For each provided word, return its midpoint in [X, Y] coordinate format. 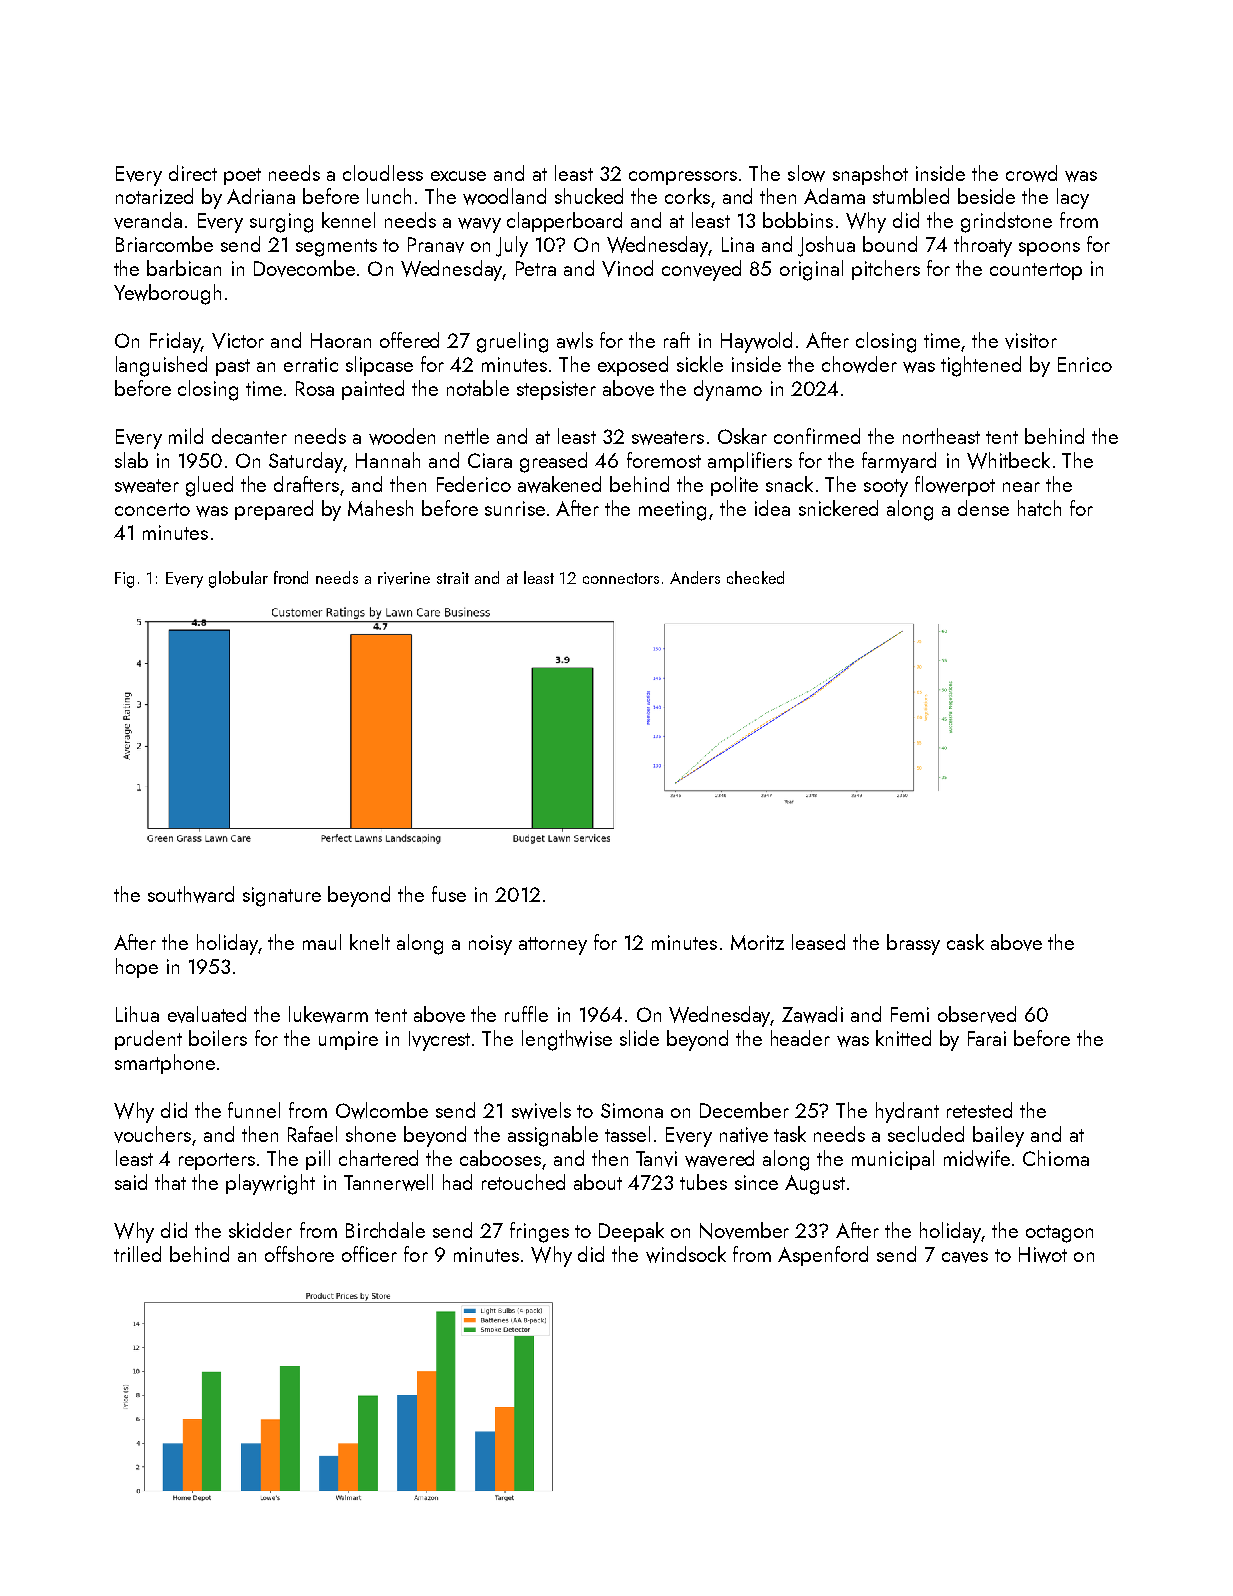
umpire [348, 1040]
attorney [553, 946]
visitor [1031, 341]
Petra [536, 268]
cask [965, 942]
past [233, 367]
